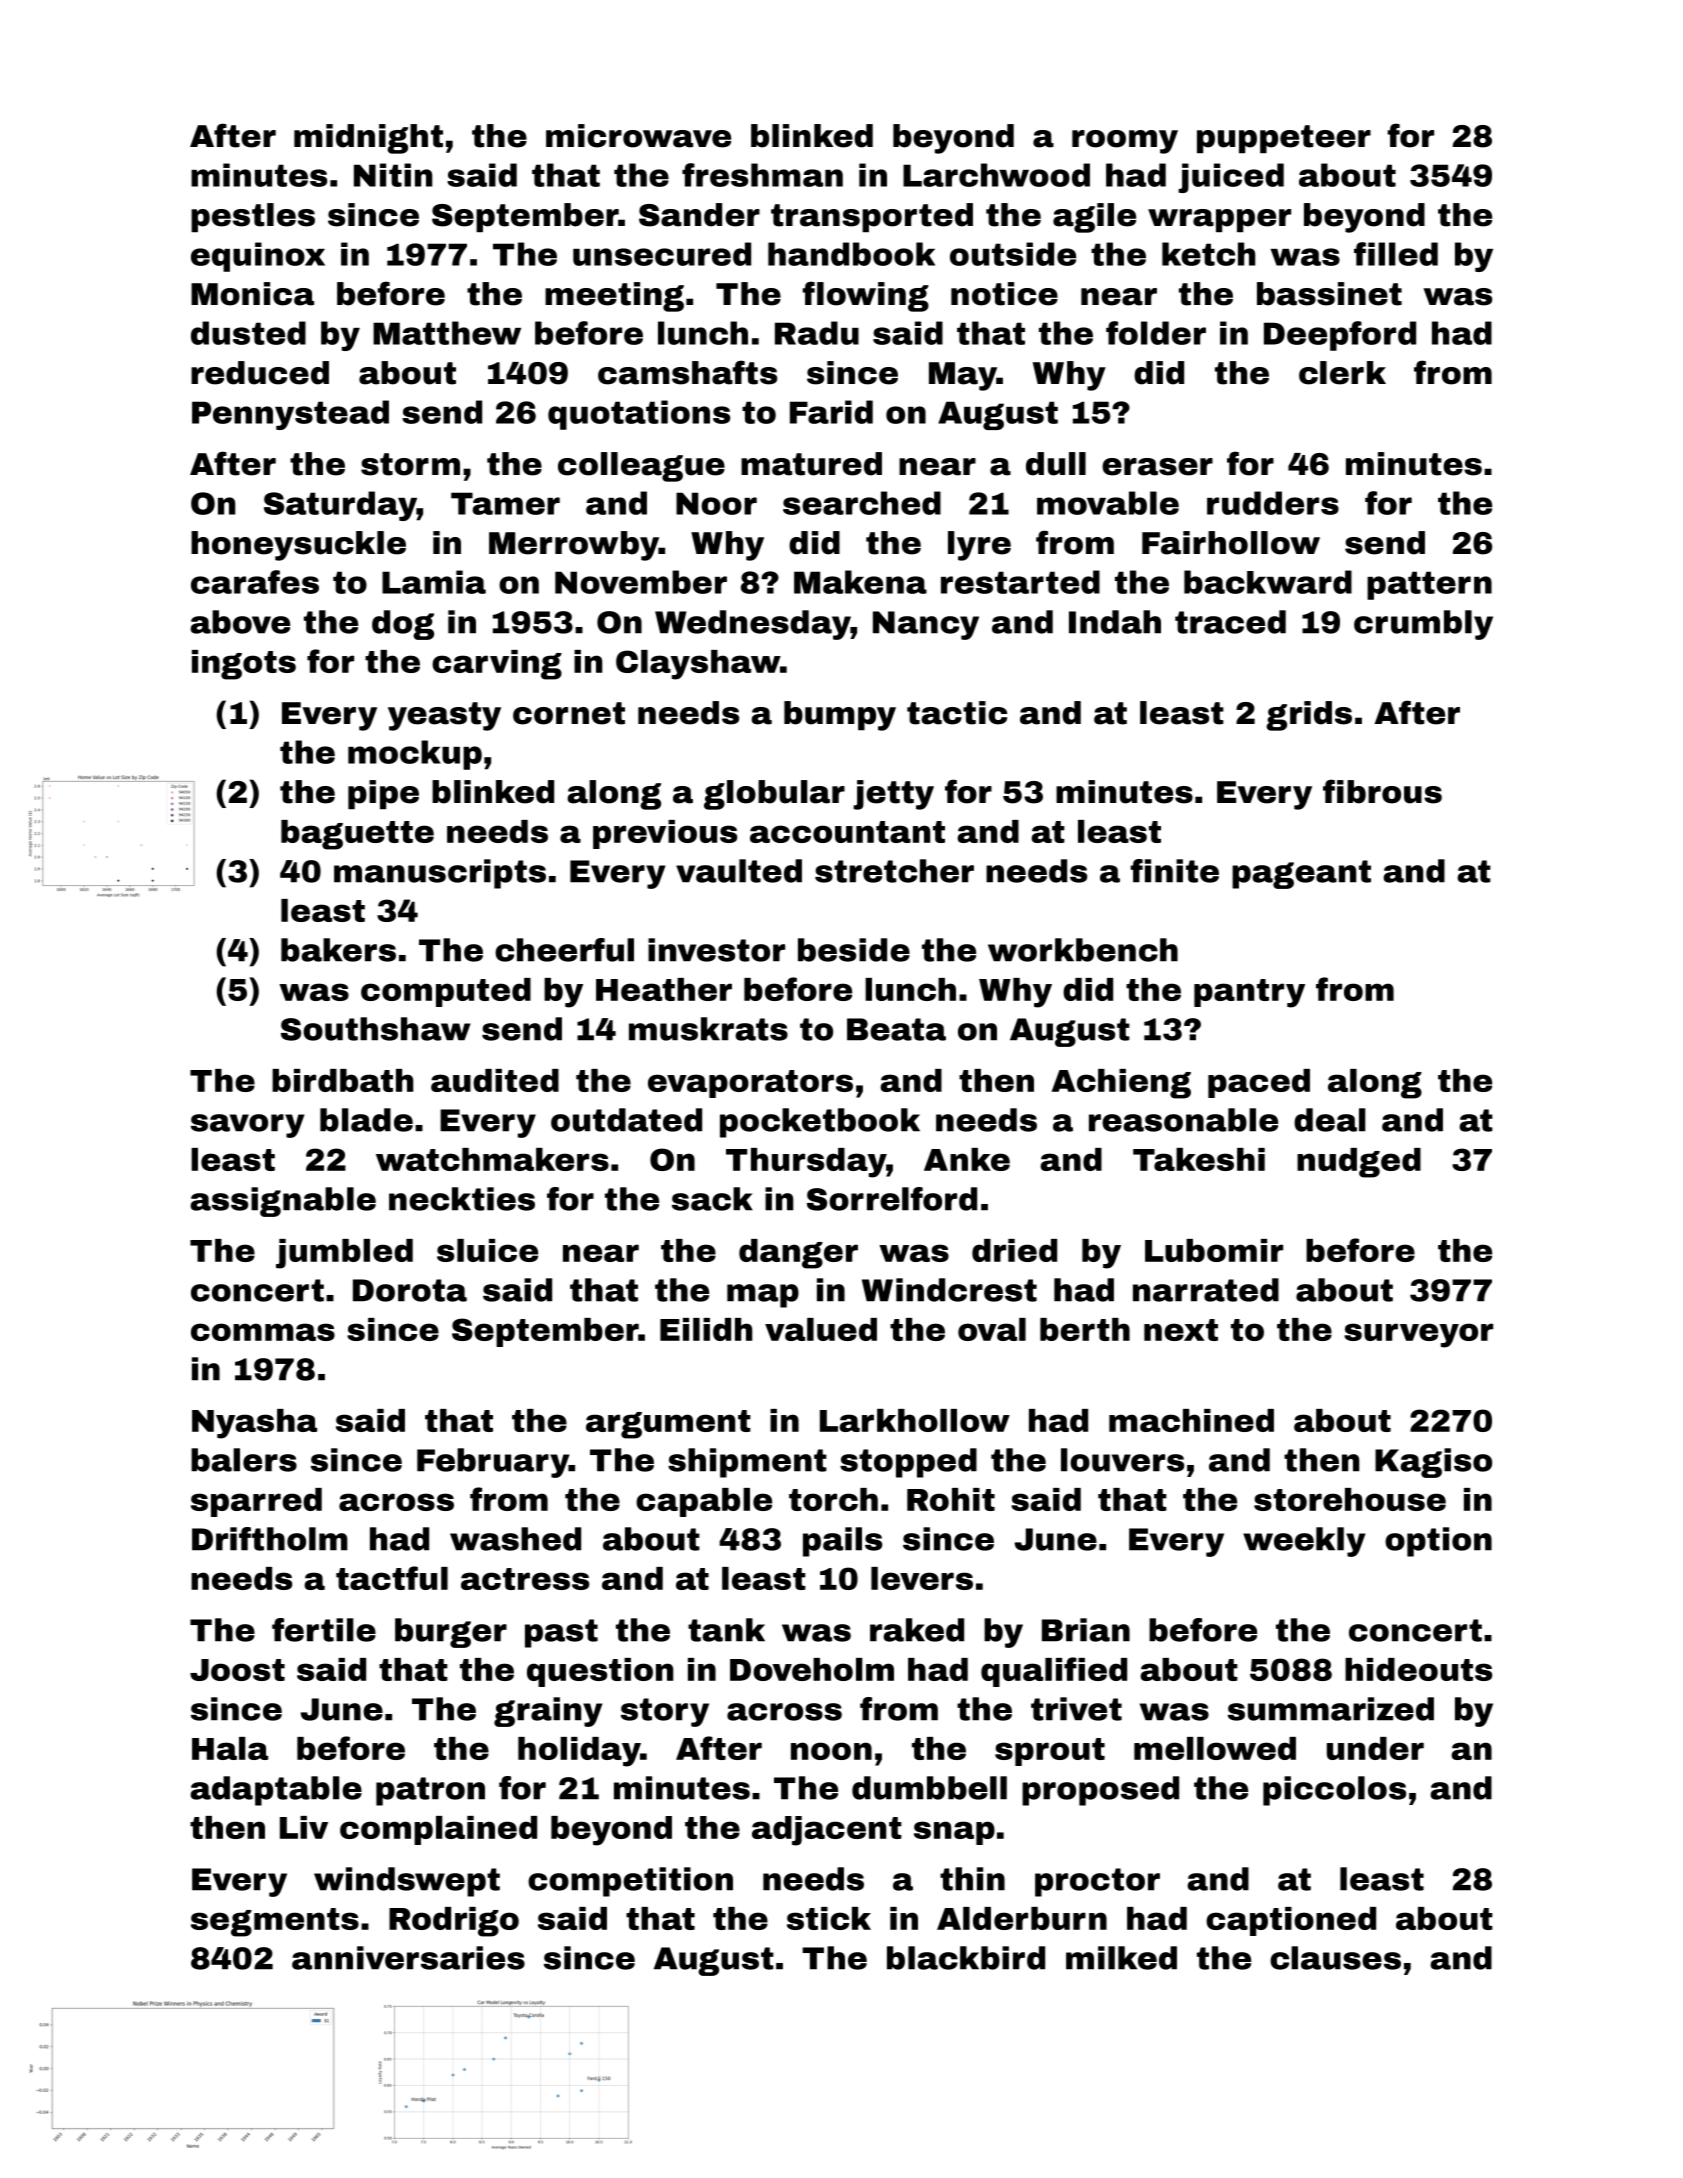  What do you see at coordinates (1429, 585) in the screenshot?
I see `pattern` at bounding box center [1429, 585].
